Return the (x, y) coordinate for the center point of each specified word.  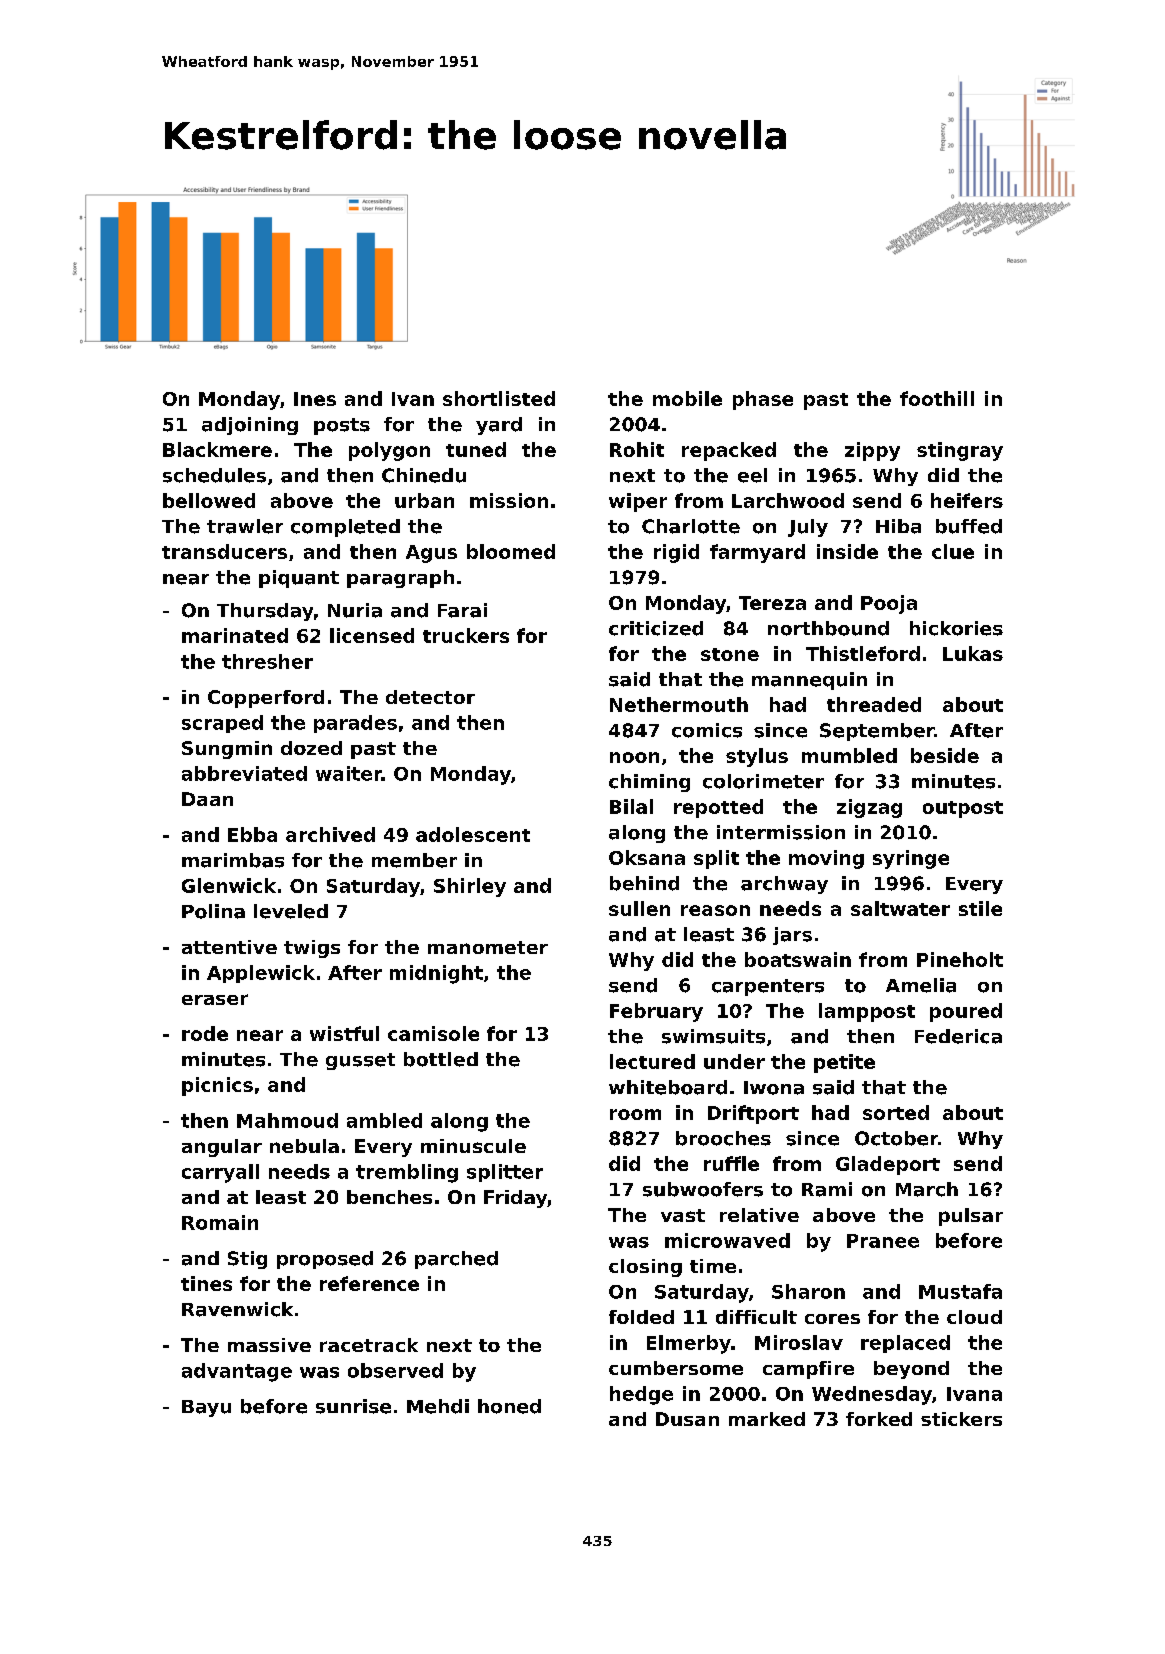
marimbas (233, 860)
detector (430, 697)
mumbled (849, 755)
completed (345, 528)
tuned (476, 449)
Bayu (206, 1408)
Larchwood (788, 500)
